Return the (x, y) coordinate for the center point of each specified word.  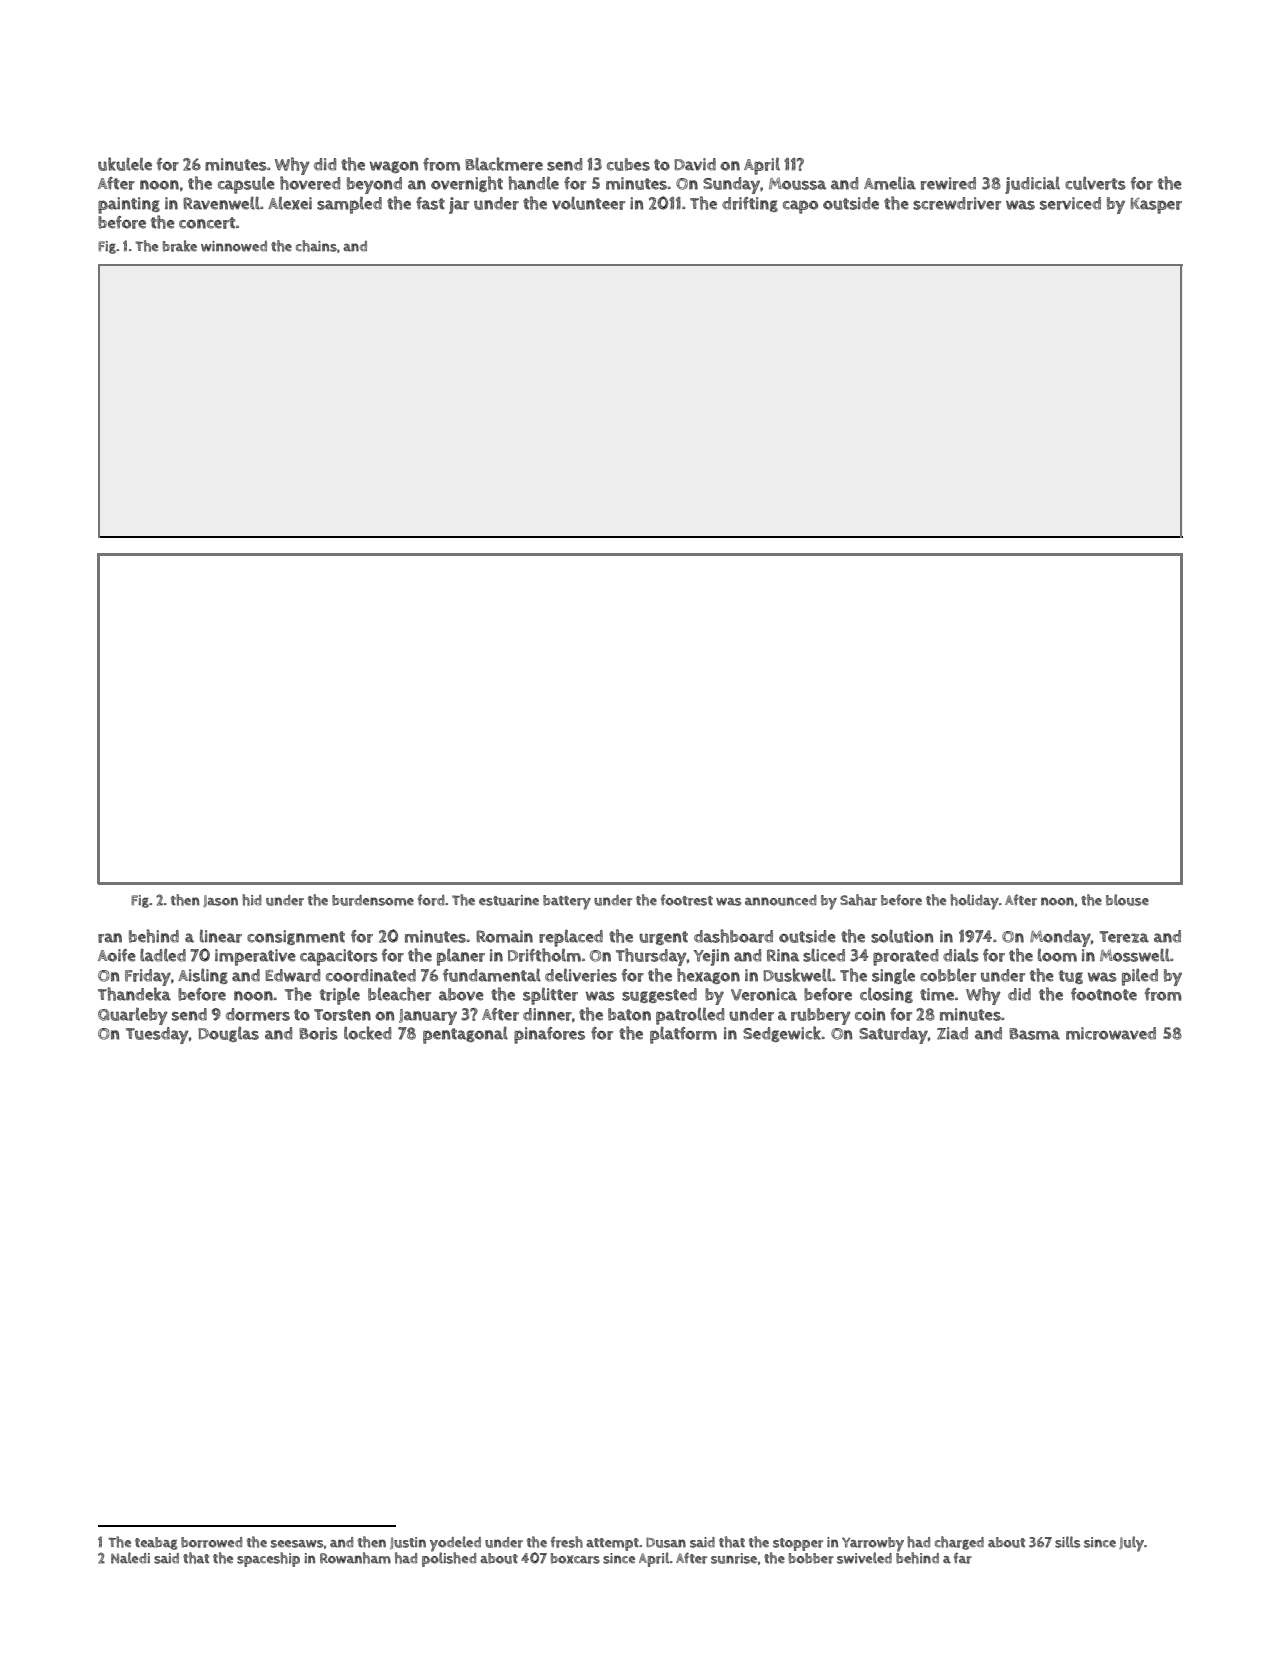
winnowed (234, 246)
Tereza (1124, 937)
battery (567, 902)
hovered (310, 183)
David (695, 164)
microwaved (1111, 1033)
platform (683, 1035)
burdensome (373, 900)
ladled (163, 955)
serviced (1070, 203)
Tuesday (157, 1035)
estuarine (509, 900)
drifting (750, 204)
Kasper (1156, 206)
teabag (156, 1543)
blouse (1127, 900)
